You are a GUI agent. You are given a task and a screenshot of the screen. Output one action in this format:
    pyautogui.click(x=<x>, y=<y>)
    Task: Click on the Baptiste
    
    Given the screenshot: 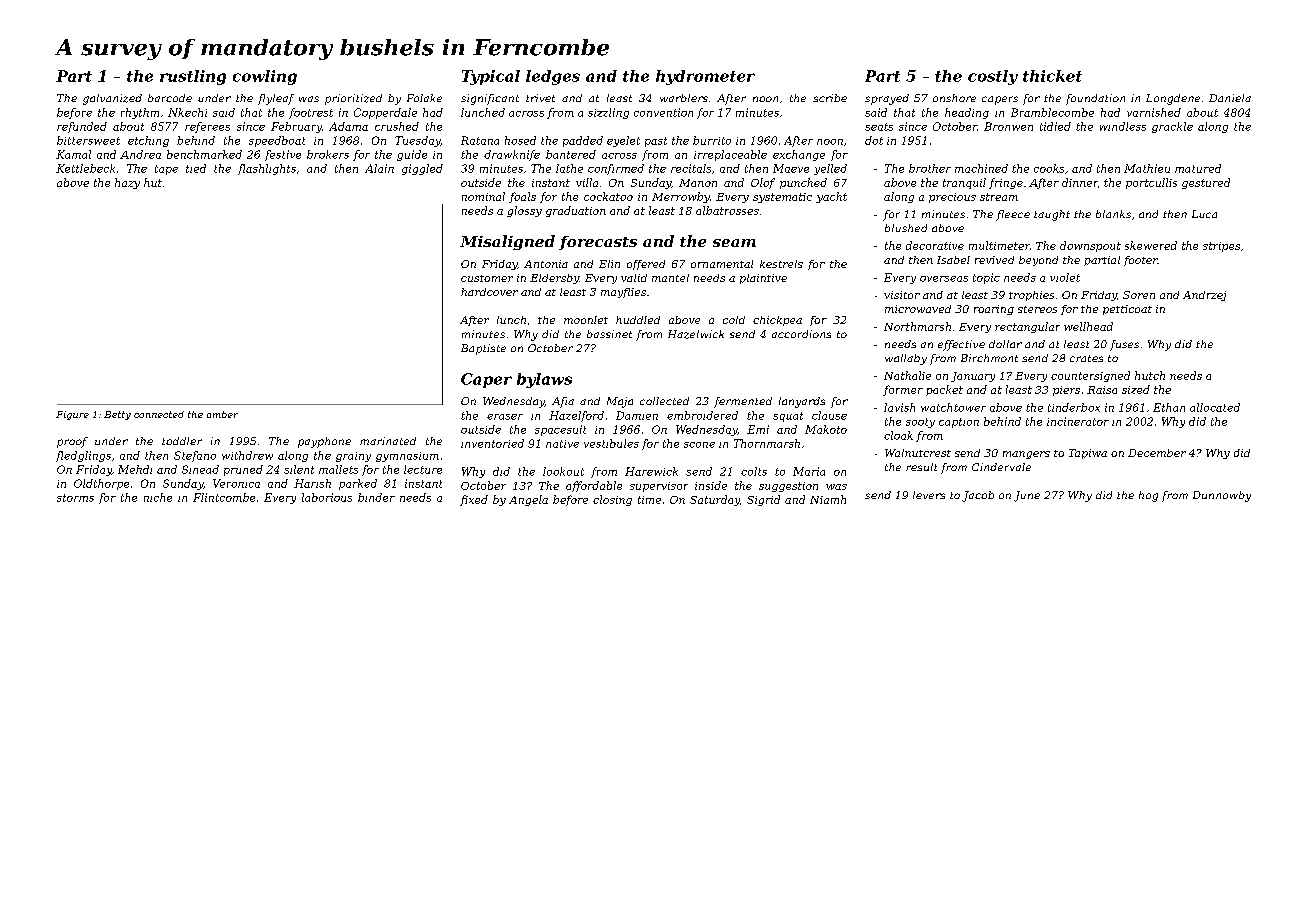 What is the action you would take?
    pyautogui.click(x=483, y=349)
